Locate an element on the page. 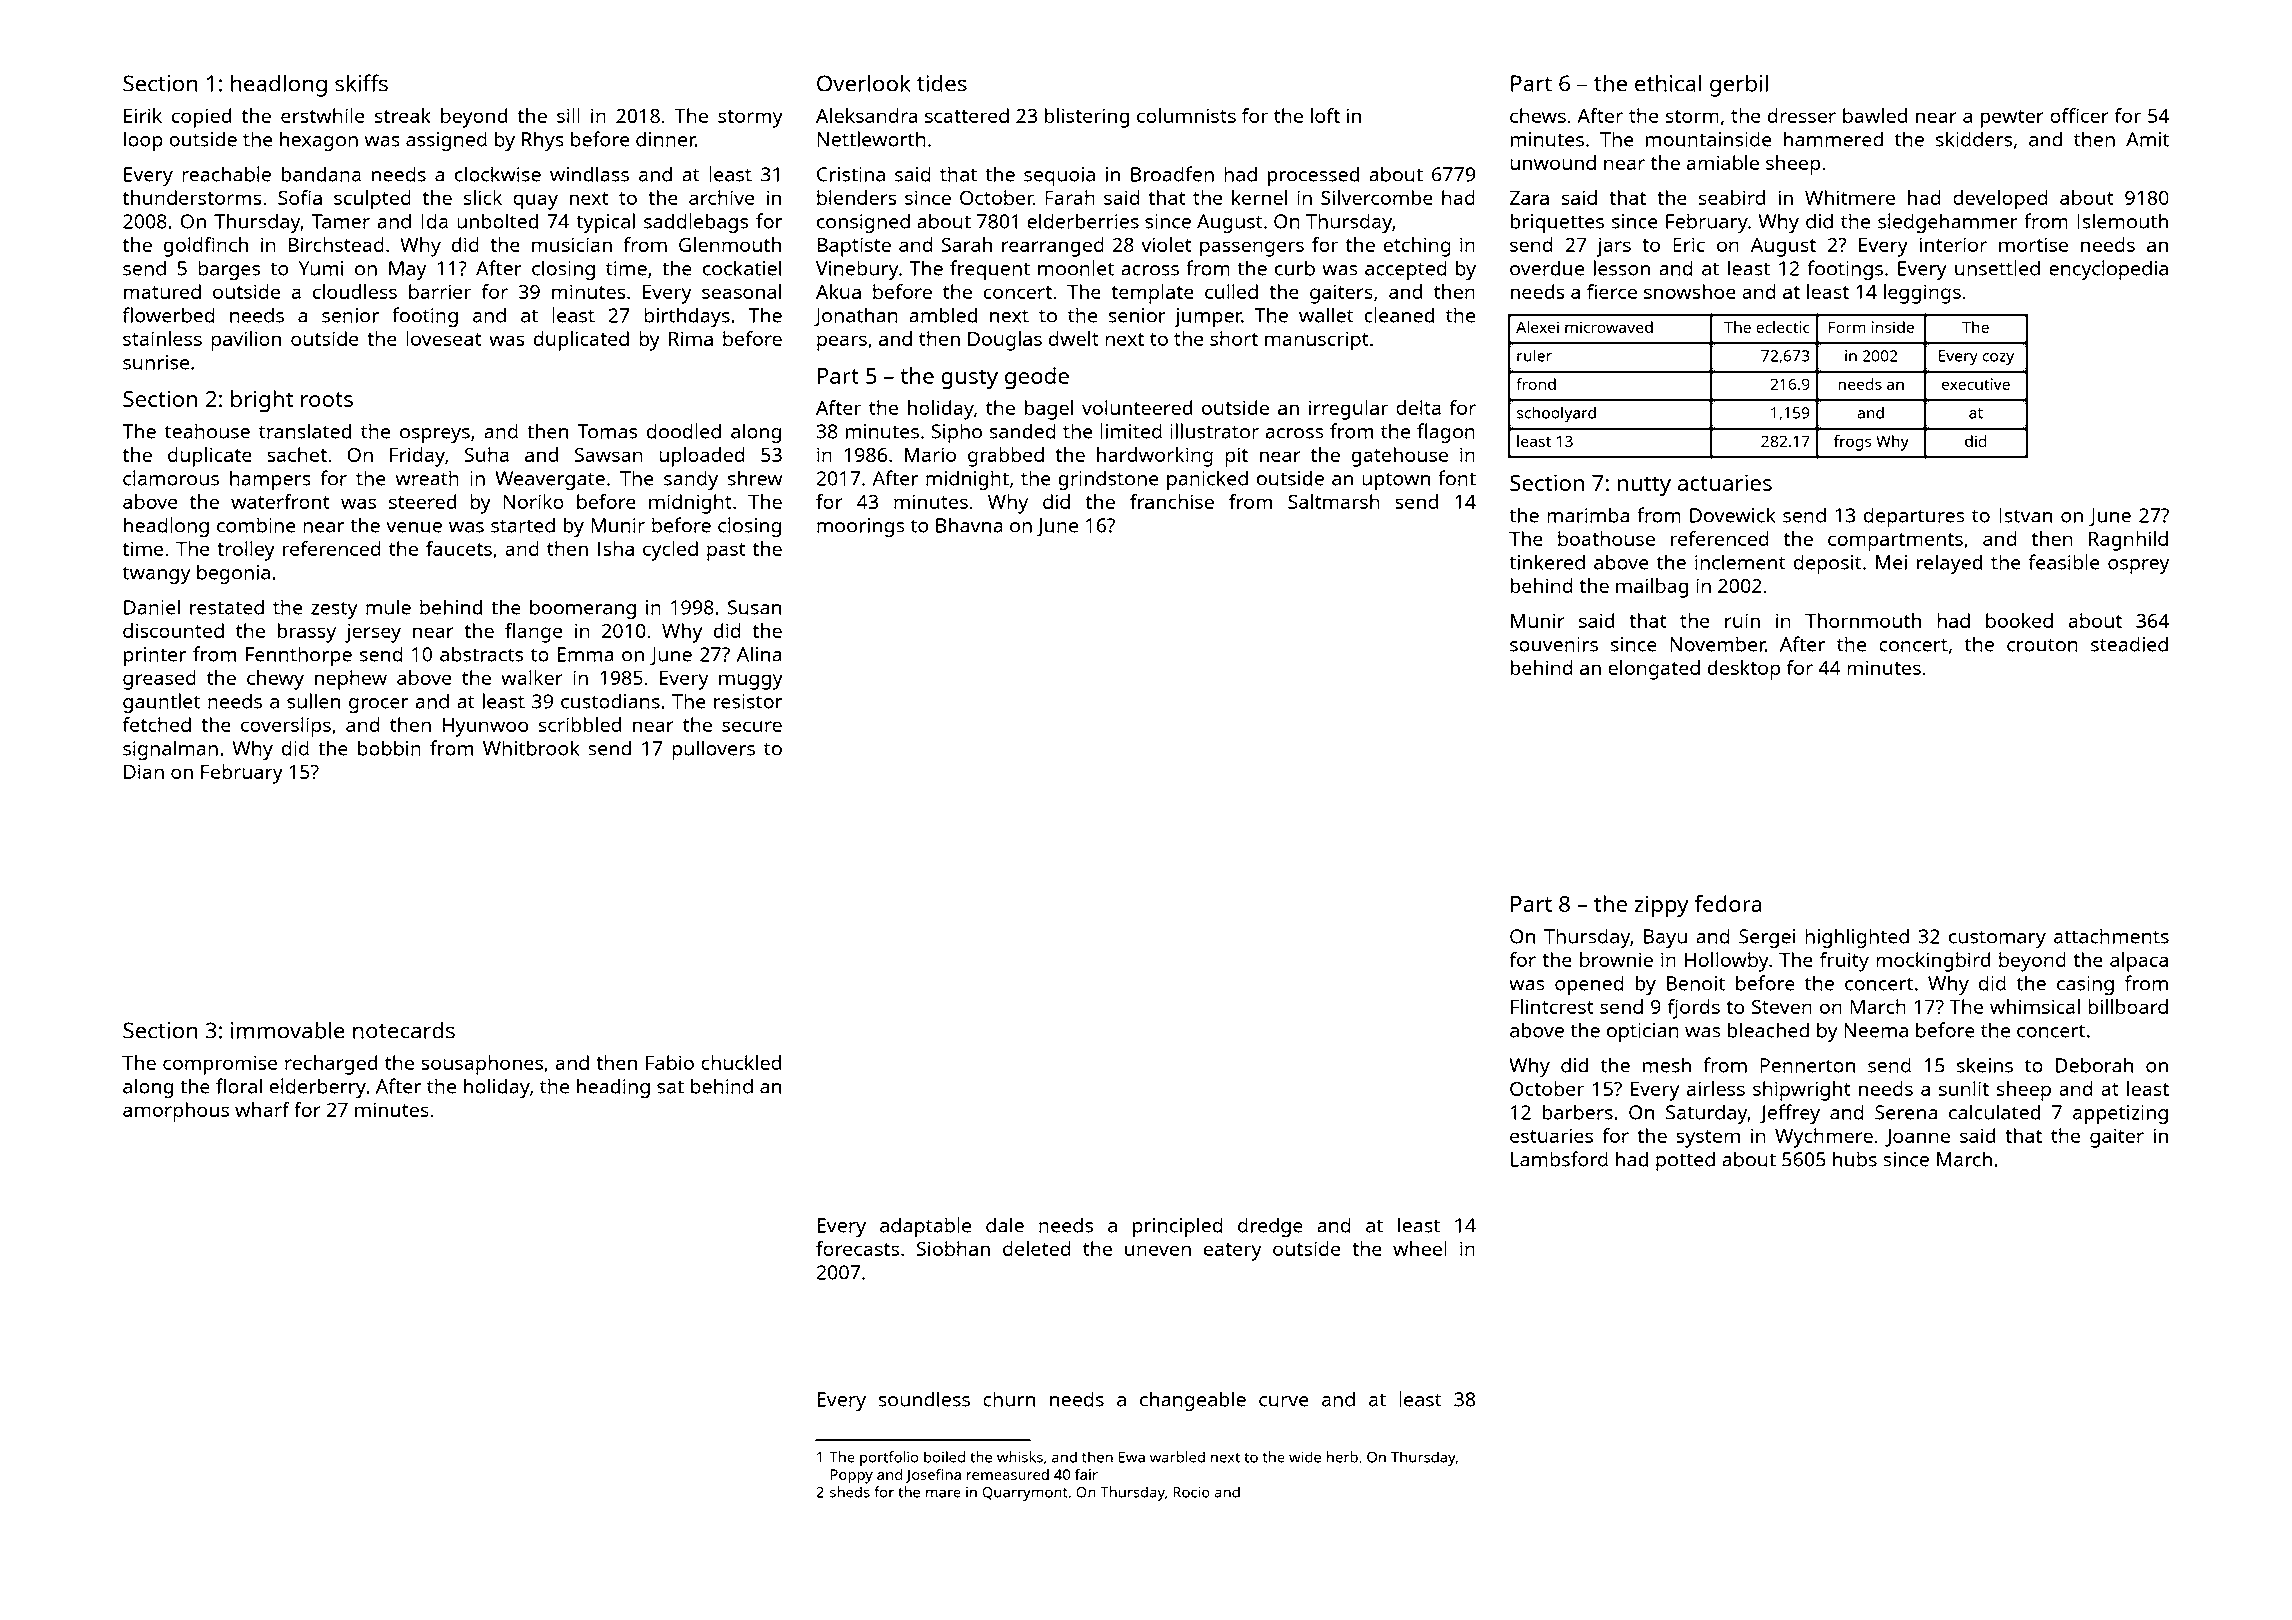  secure is located at coordinates (752, 726).
